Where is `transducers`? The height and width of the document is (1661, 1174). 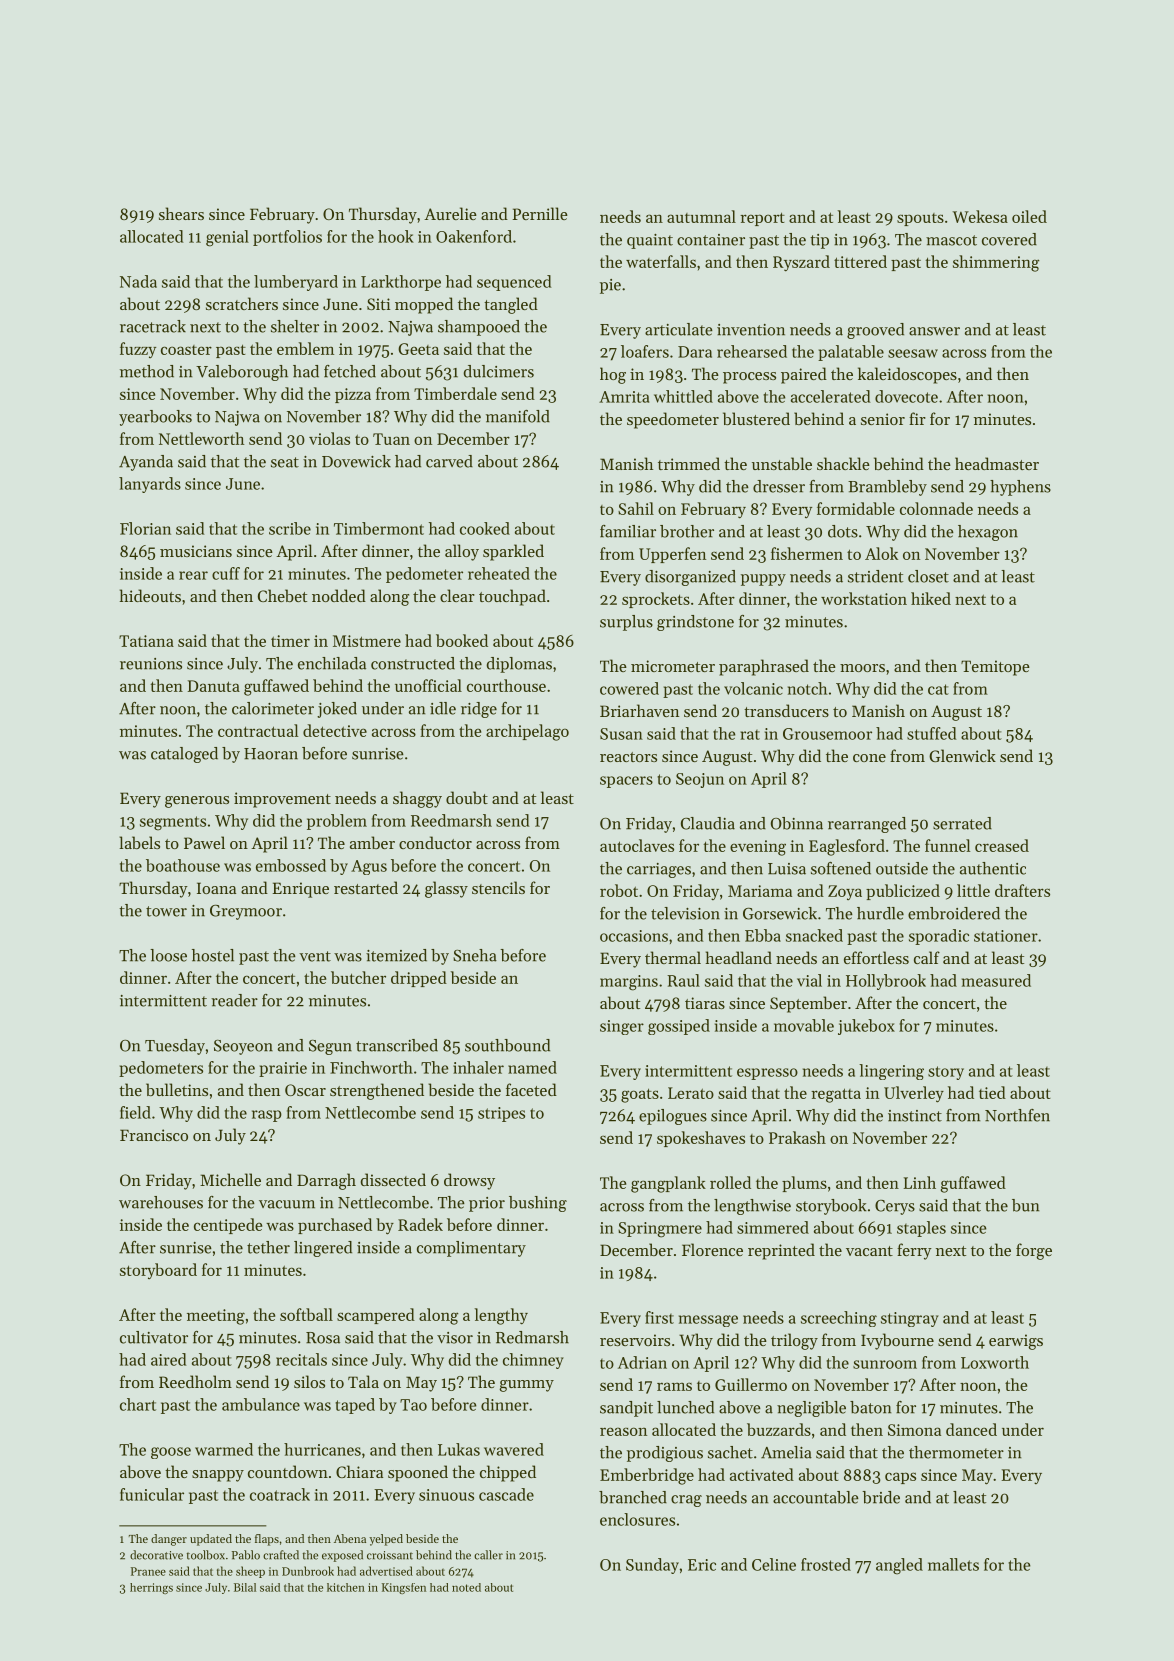
transducers is located at coordinates (786, 710).
